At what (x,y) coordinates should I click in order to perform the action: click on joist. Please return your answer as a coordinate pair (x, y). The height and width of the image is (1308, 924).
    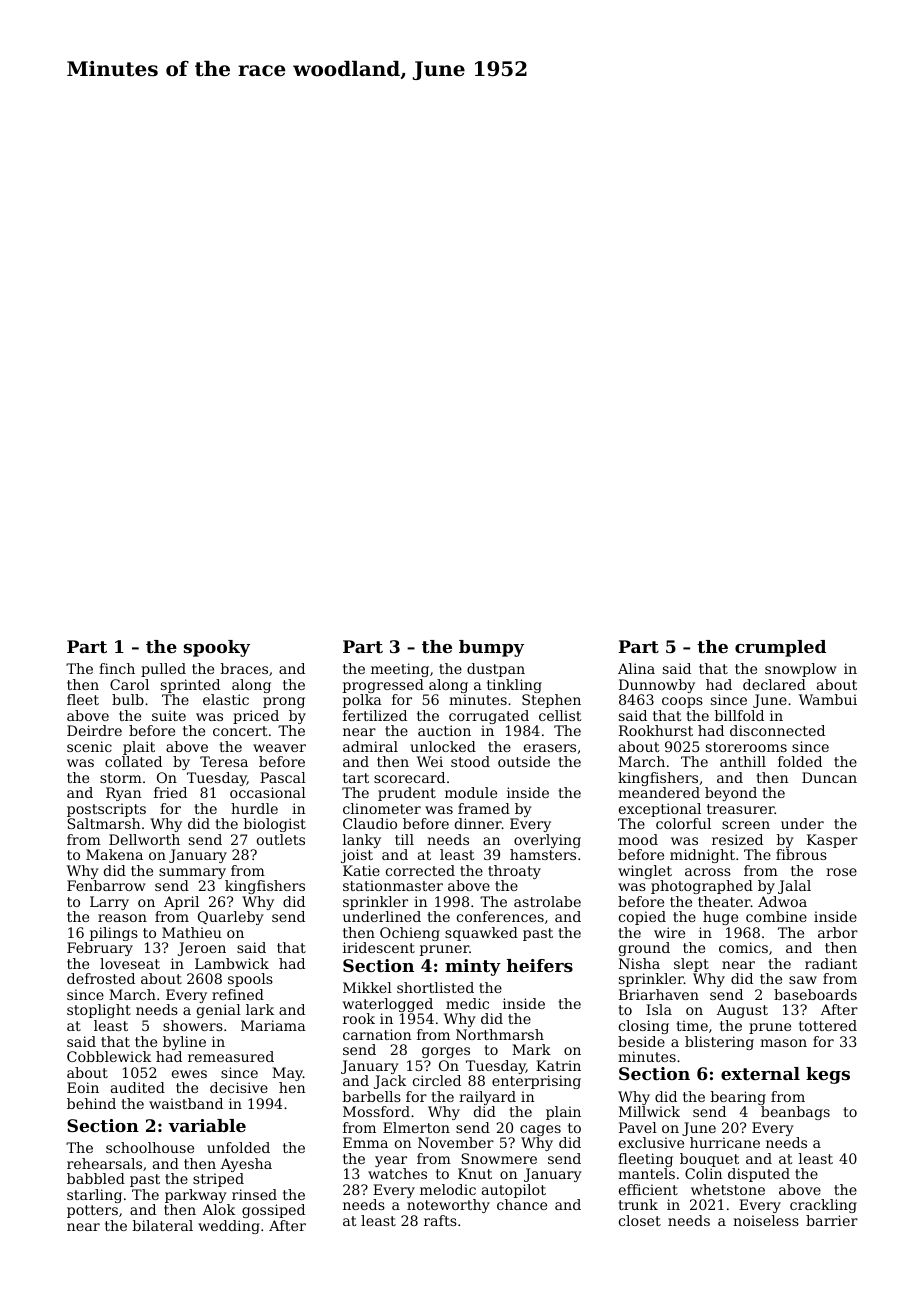
    Looking at the image, I should click on (357, 856).
